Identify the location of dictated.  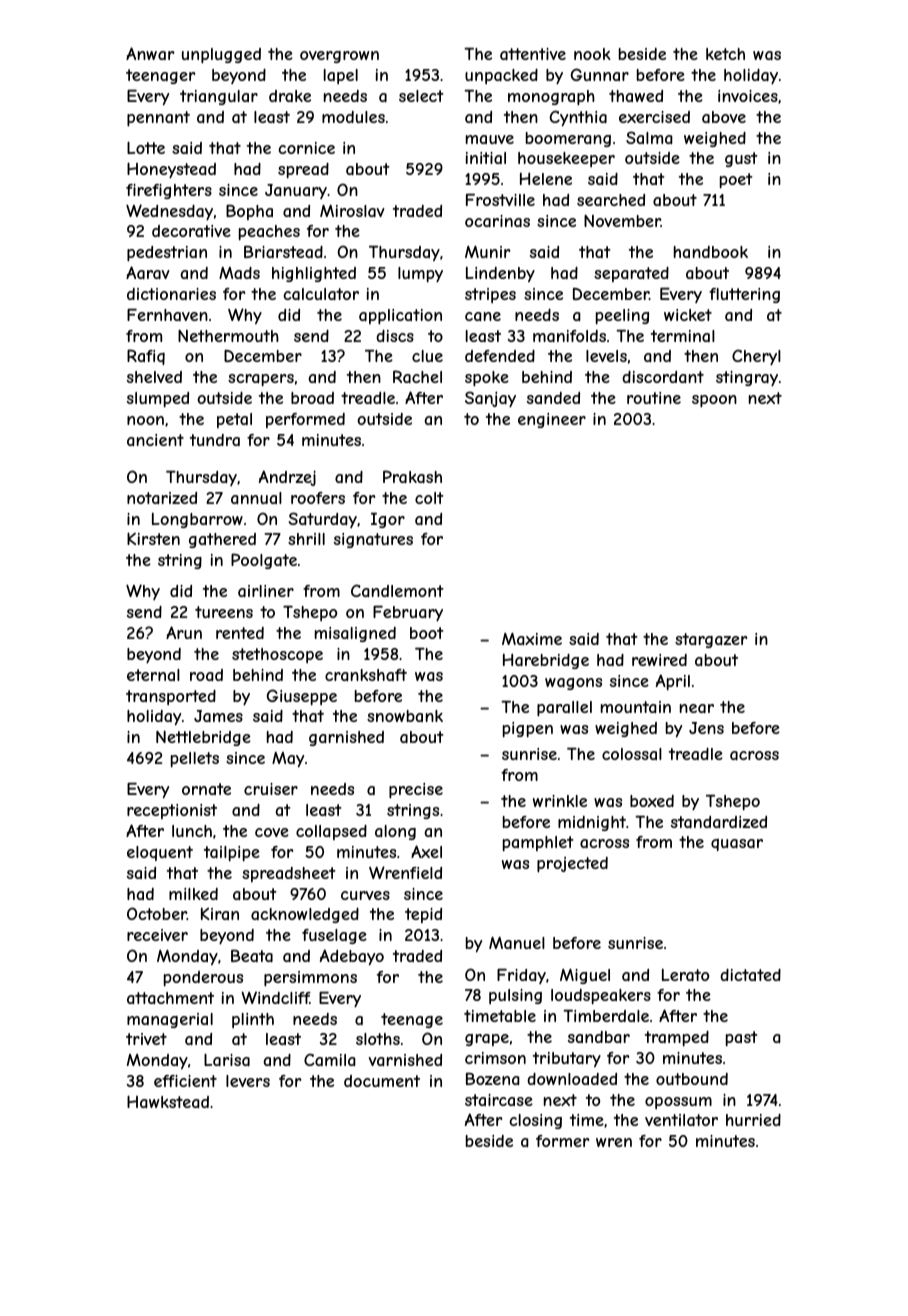
(750, 975).
